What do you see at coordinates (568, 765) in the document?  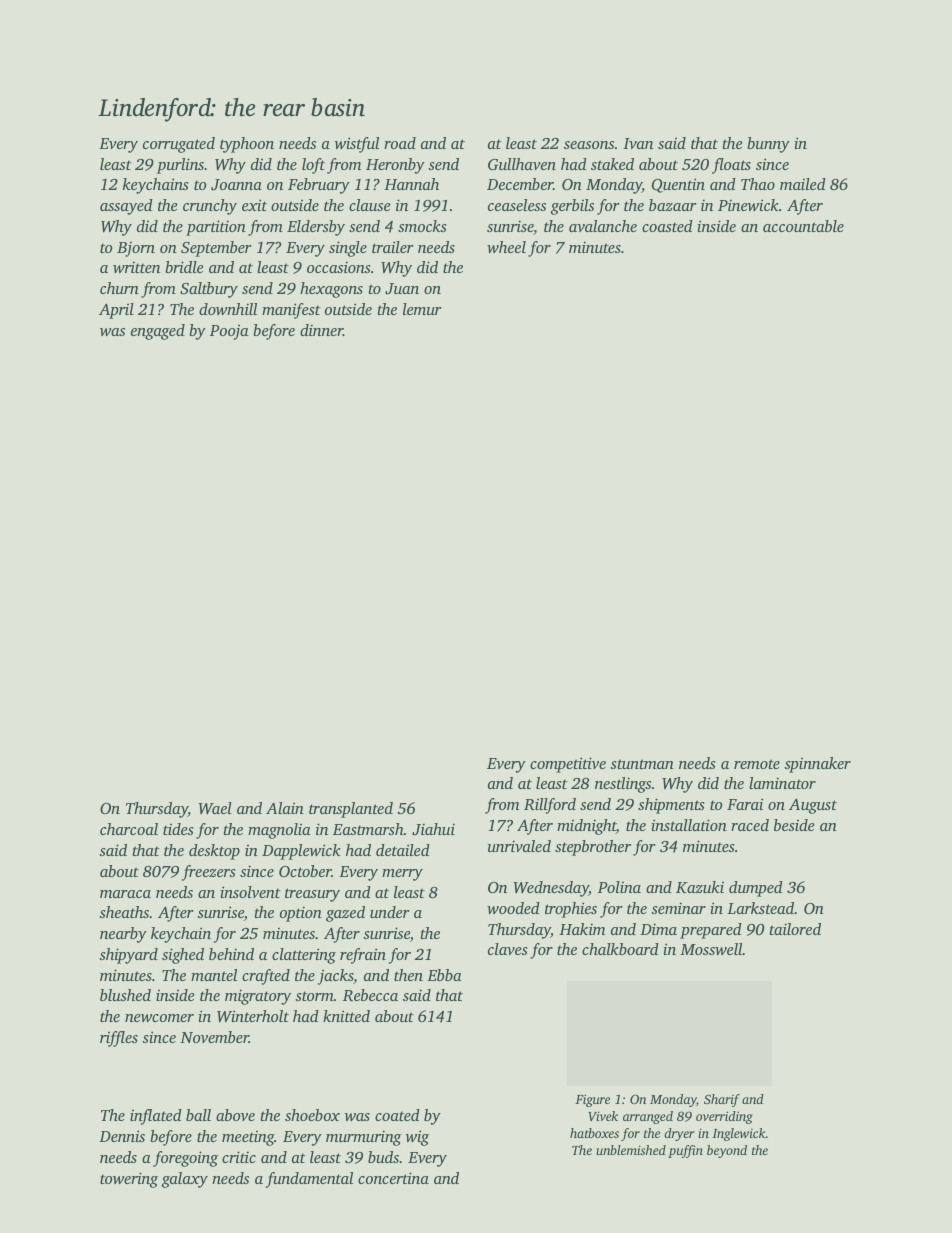 I see `competitive` at bounding box center [568, 765].
